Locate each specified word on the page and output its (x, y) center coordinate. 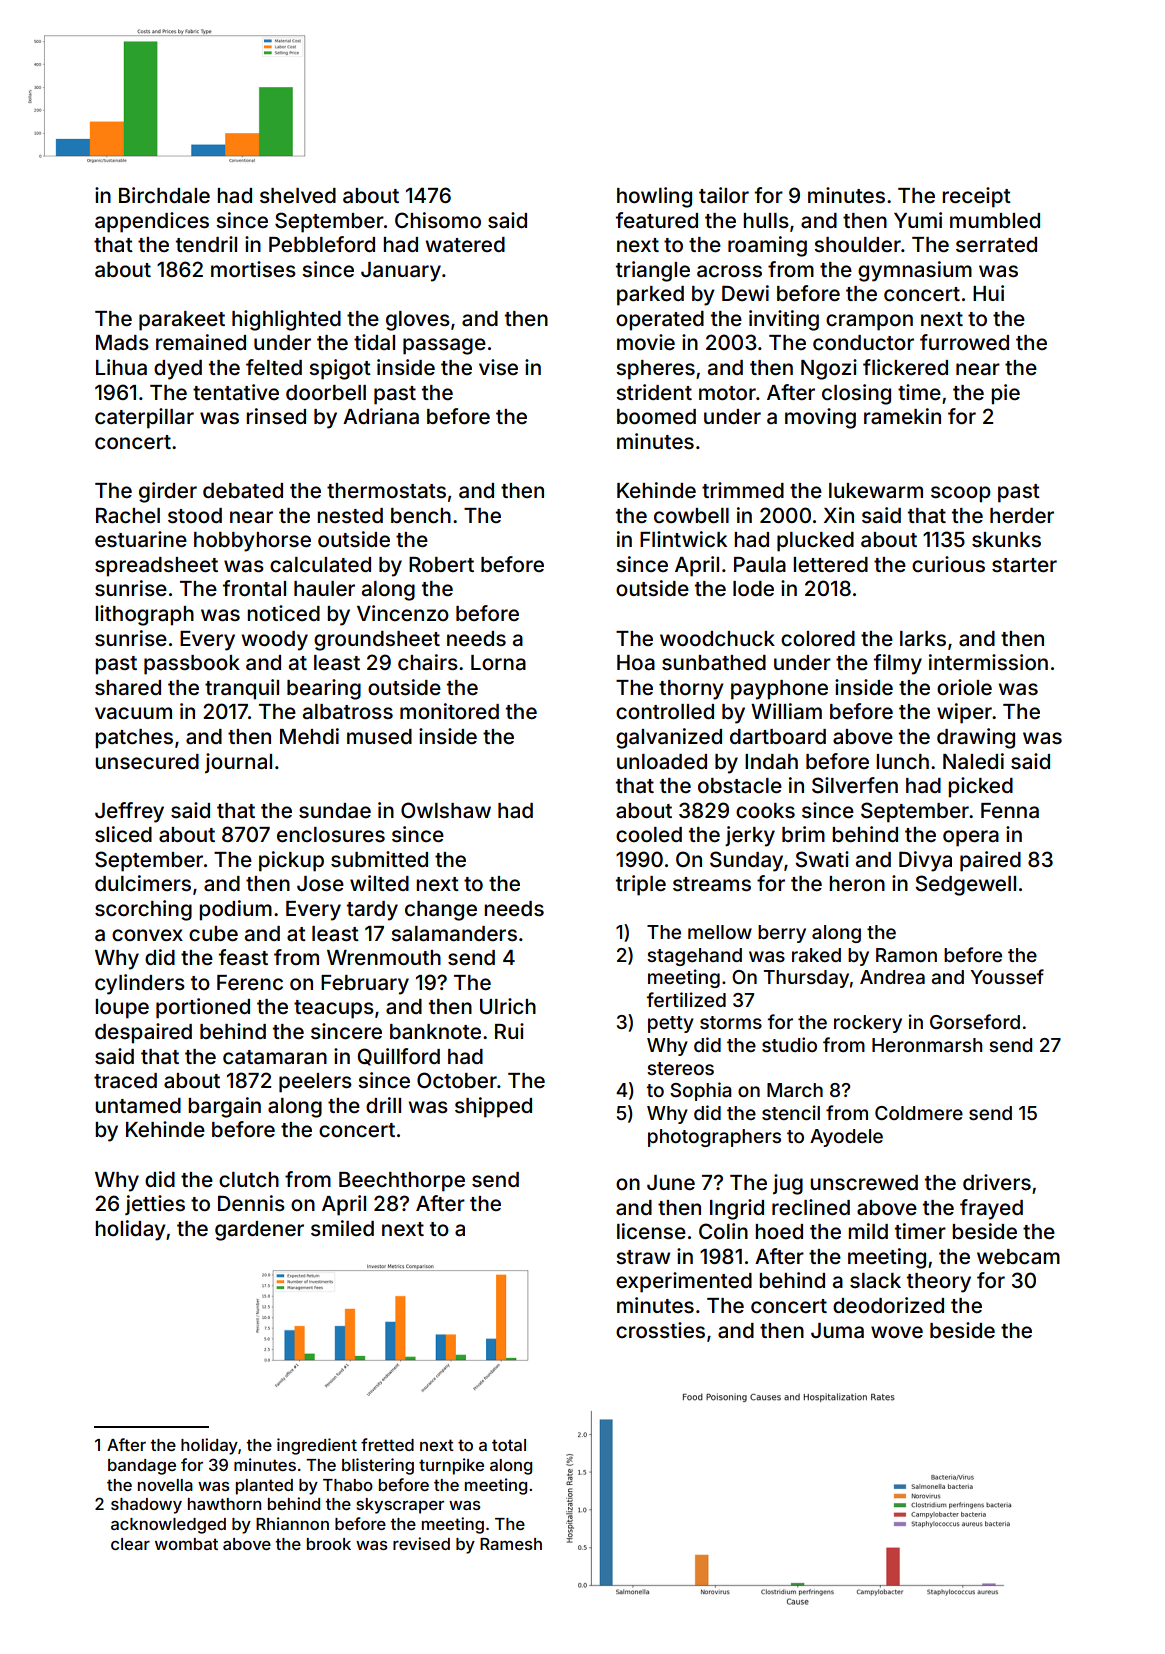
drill (383, 1105)
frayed (991, 1209)
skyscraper (400, 1506)
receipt (976, 197)
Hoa (636, 662)
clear (130, 1544)
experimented (684, 1282)
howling (654, 197)
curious (948, 564)
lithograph (144, 615)
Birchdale (164, 195)
